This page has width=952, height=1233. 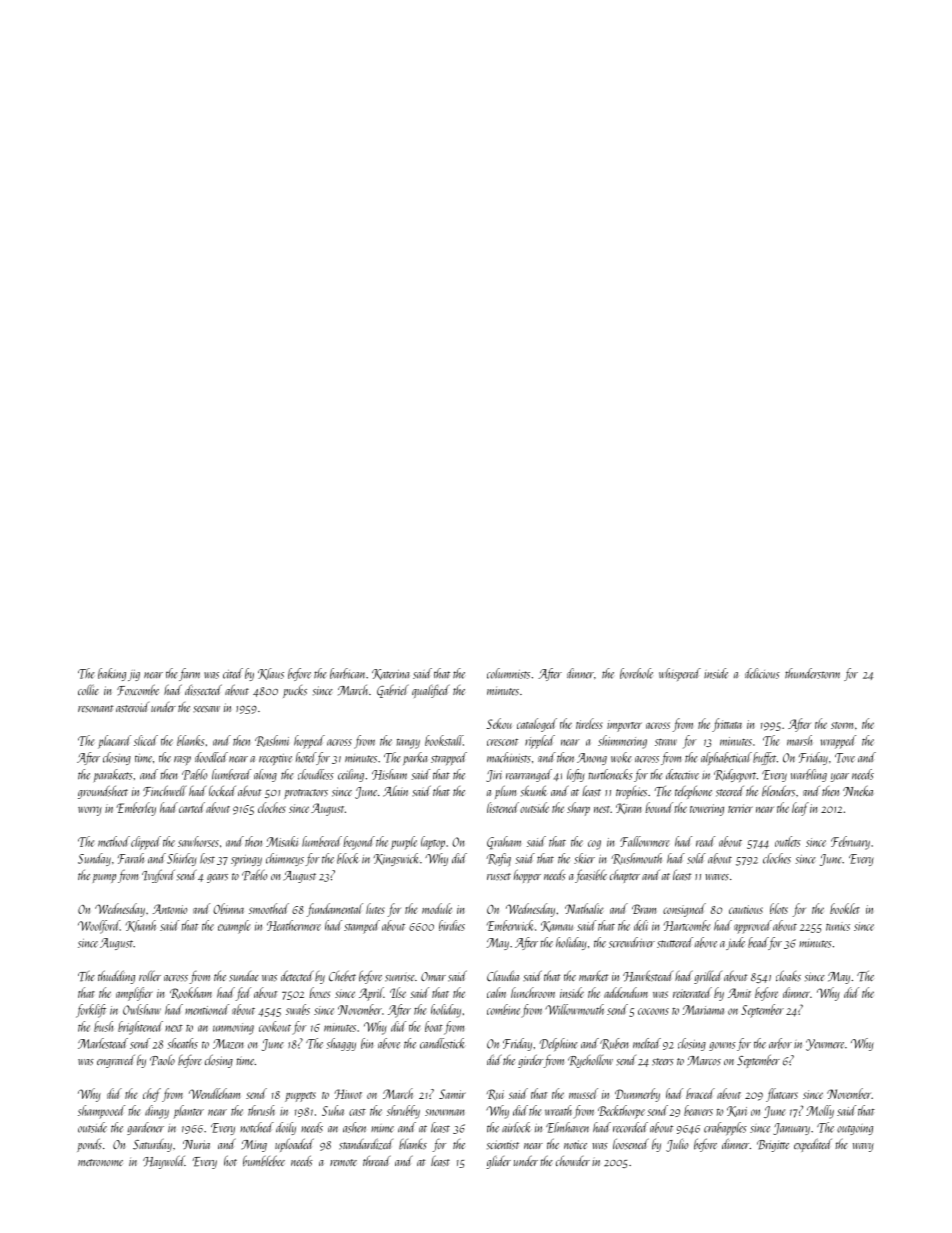 What do you see at coordinates (680, 674) in the page?
I see `whispered` at bounding box center [680, 674].
